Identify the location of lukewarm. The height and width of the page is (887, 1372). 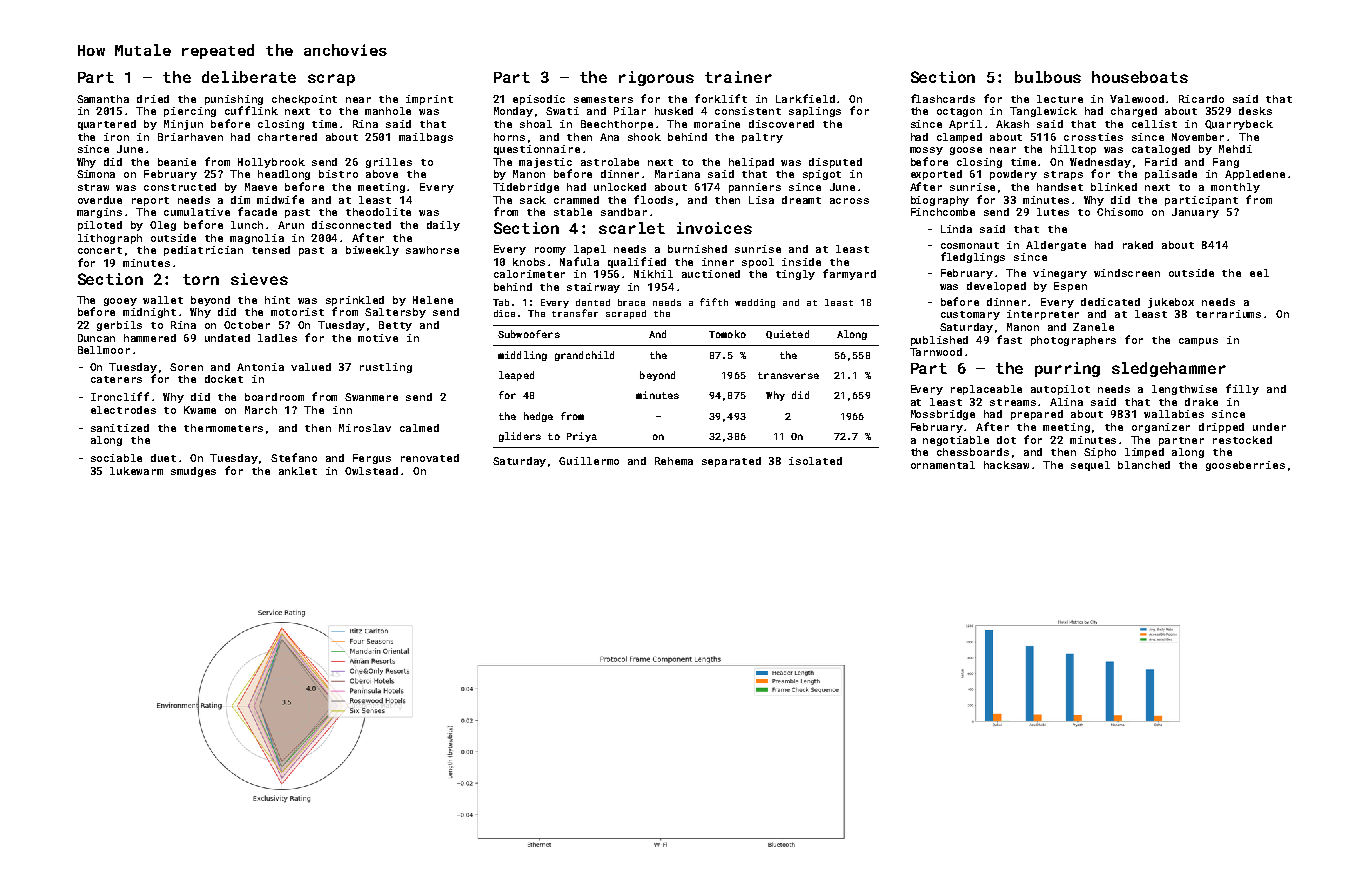
(136, 471).
